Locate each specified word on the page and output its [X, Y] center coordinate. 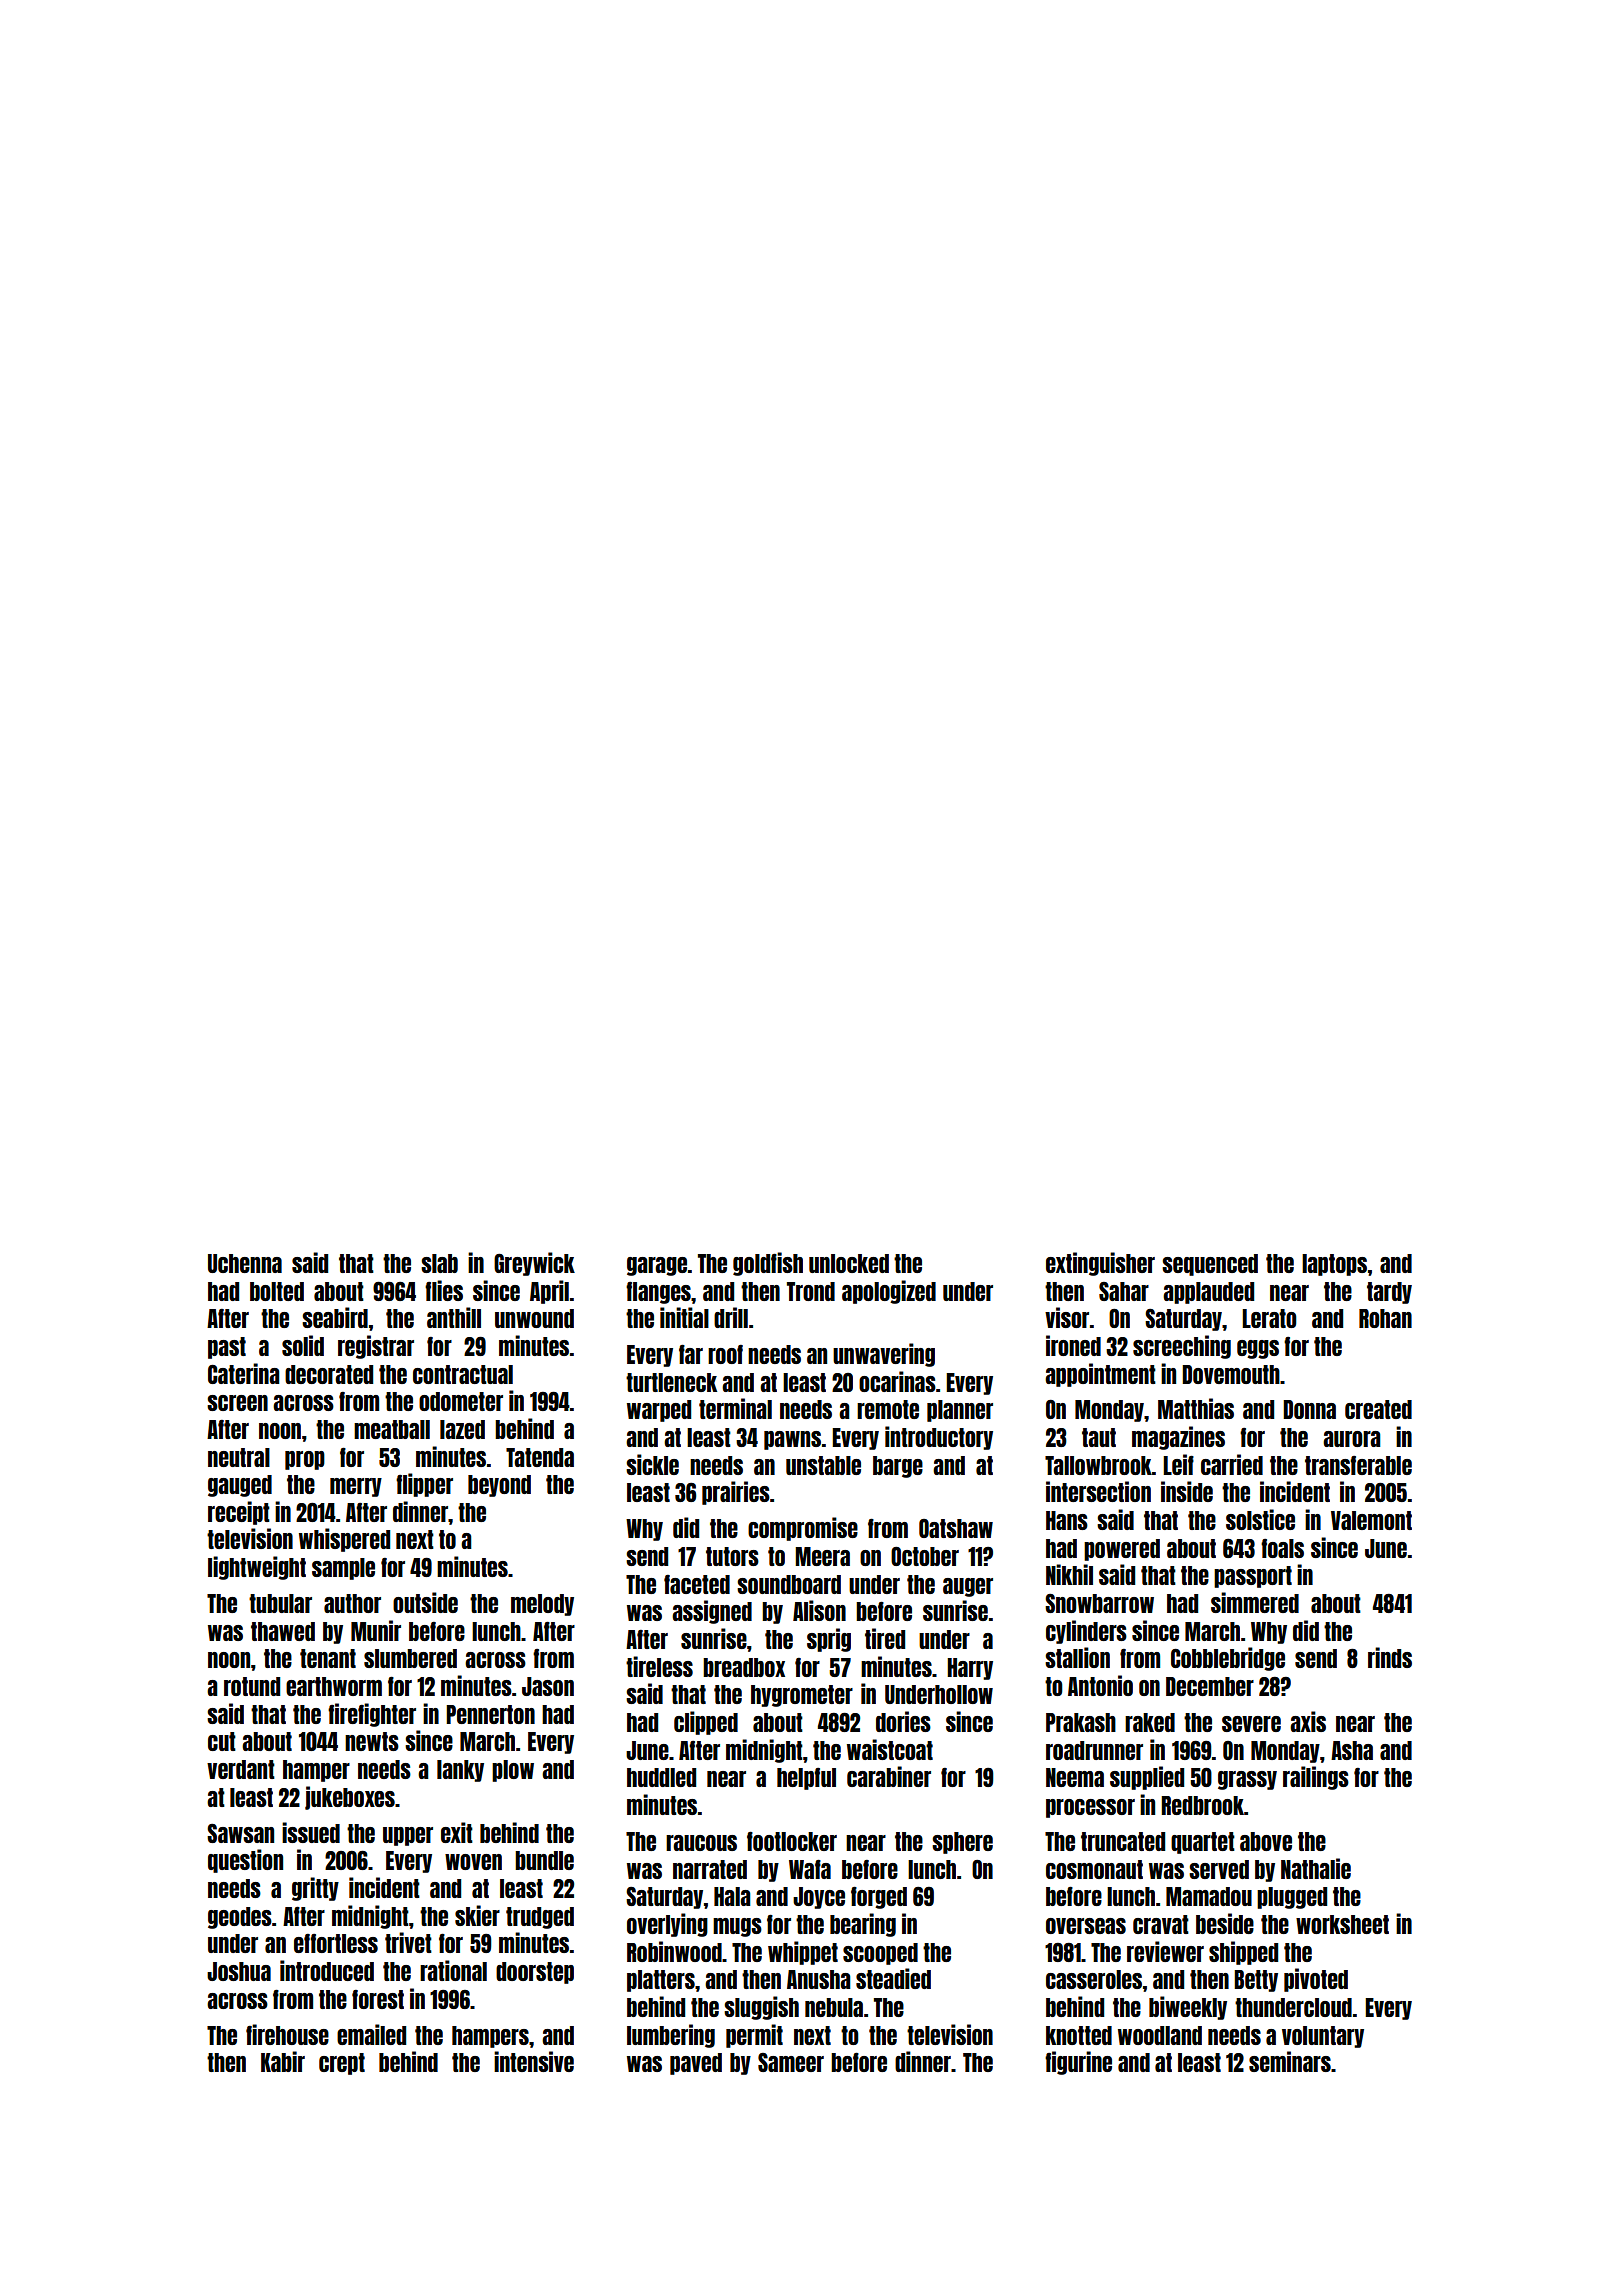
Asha [1352, 1750]
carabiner [889, 1776]
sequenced [1210, 1265]
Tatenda [540, 1457]
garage [657, 1266]
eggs [1258, 1349]
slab [439, 1263]
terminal [735, 1408]
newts [372, 1741]
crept [342, 2064]
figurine [1078, 2063]
